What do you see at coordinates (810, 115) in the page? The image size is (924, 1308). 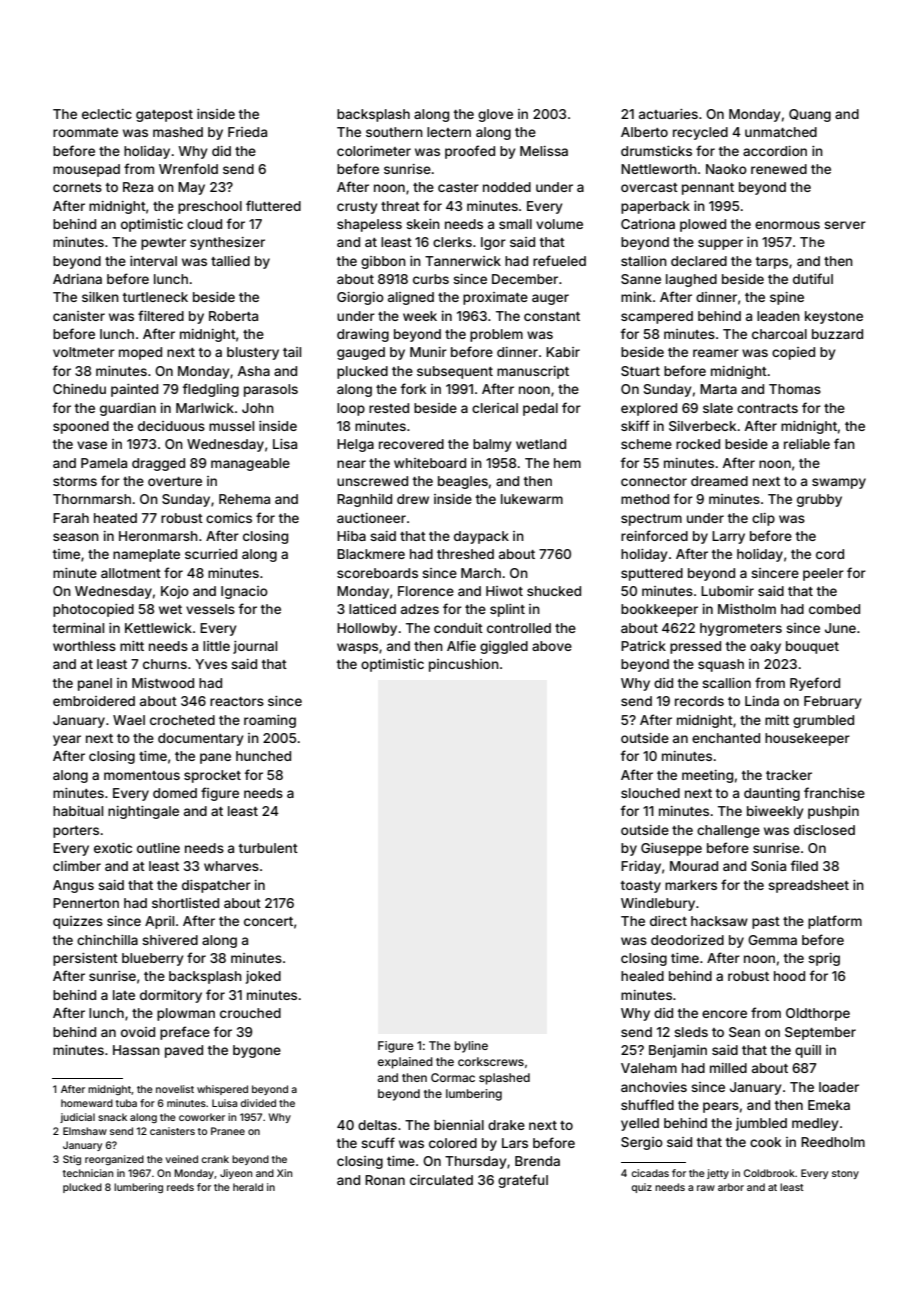 I see `Quang` at bounding box center [810, 115].
